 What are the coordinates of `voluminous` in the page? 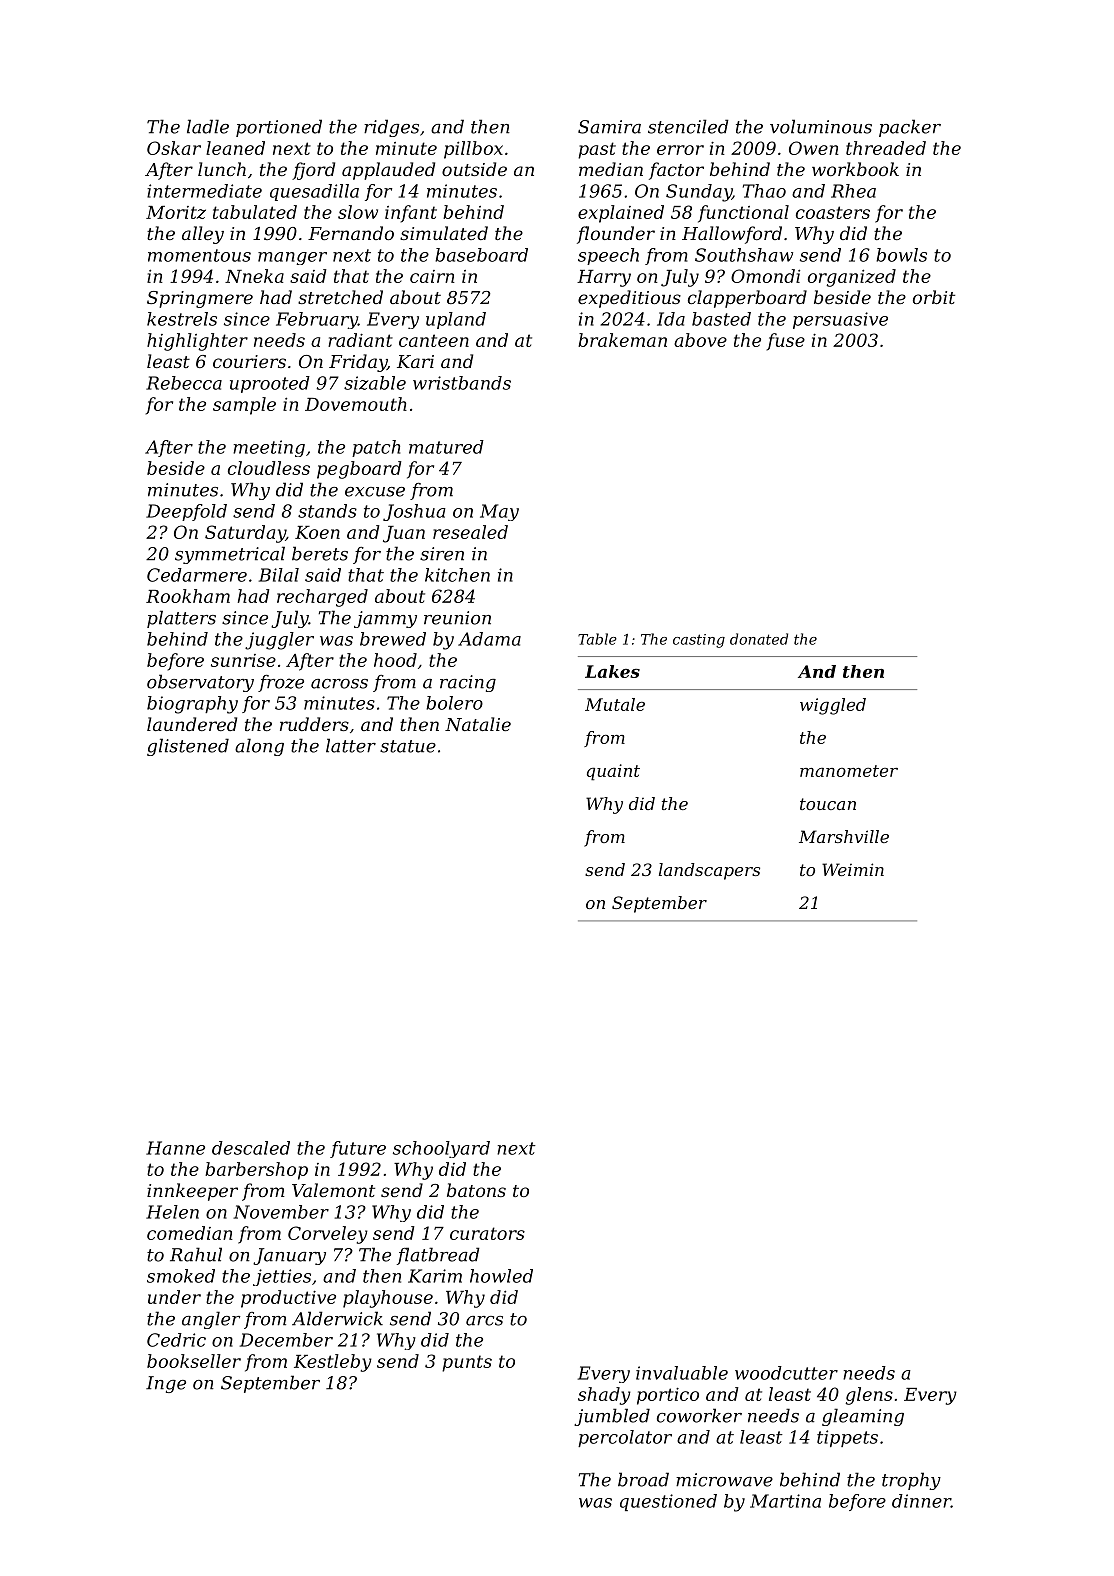 It's located at (821, 126).
